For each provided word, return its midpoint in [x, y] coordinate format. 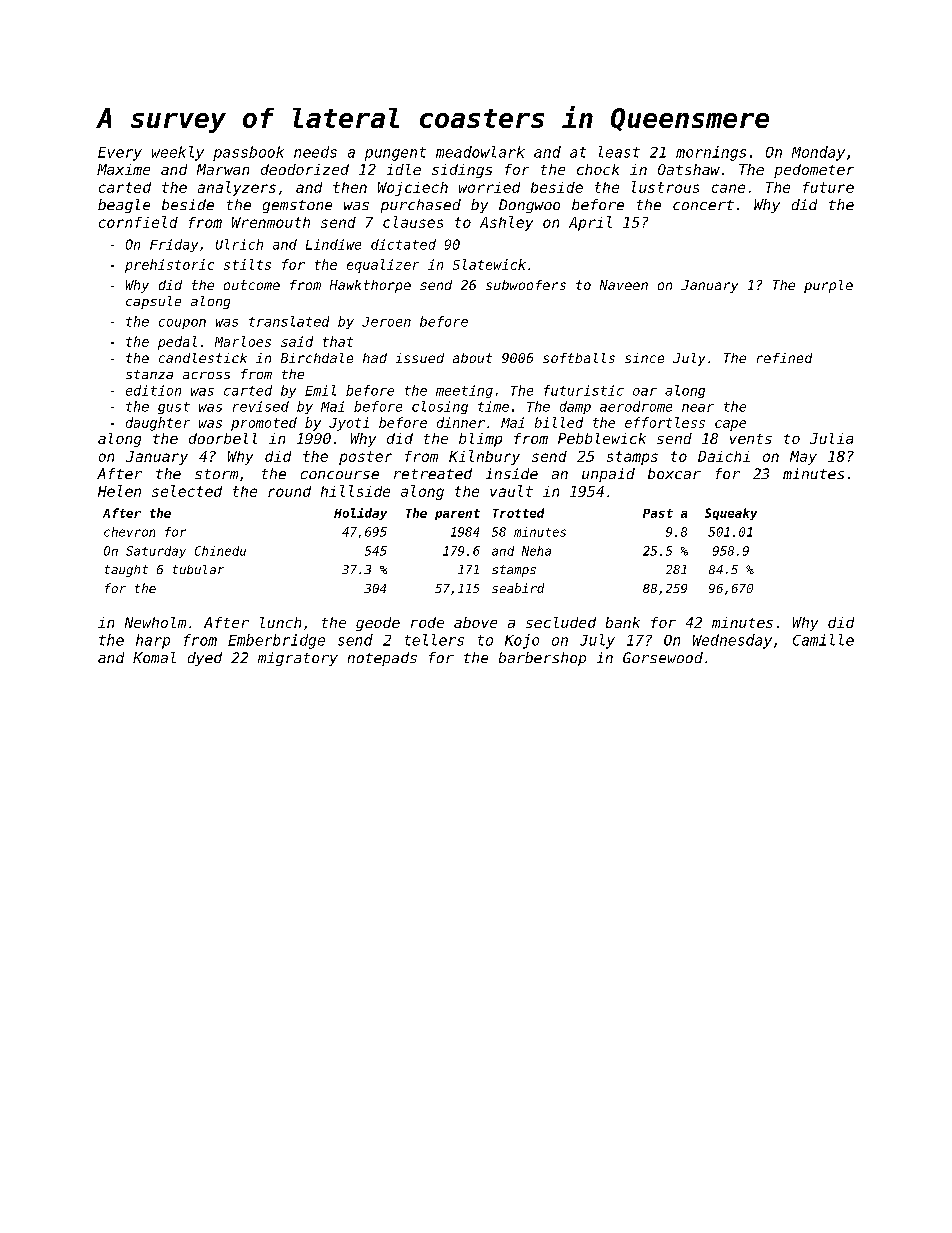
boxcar [674, 473]
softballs [579, 358]
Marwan [223, 169]
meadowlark [480, 152]
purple [828, 286]
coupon [182, 324]
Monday [818, 153]
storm [216, 474]
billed [559, 422]
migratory [298, 659]
